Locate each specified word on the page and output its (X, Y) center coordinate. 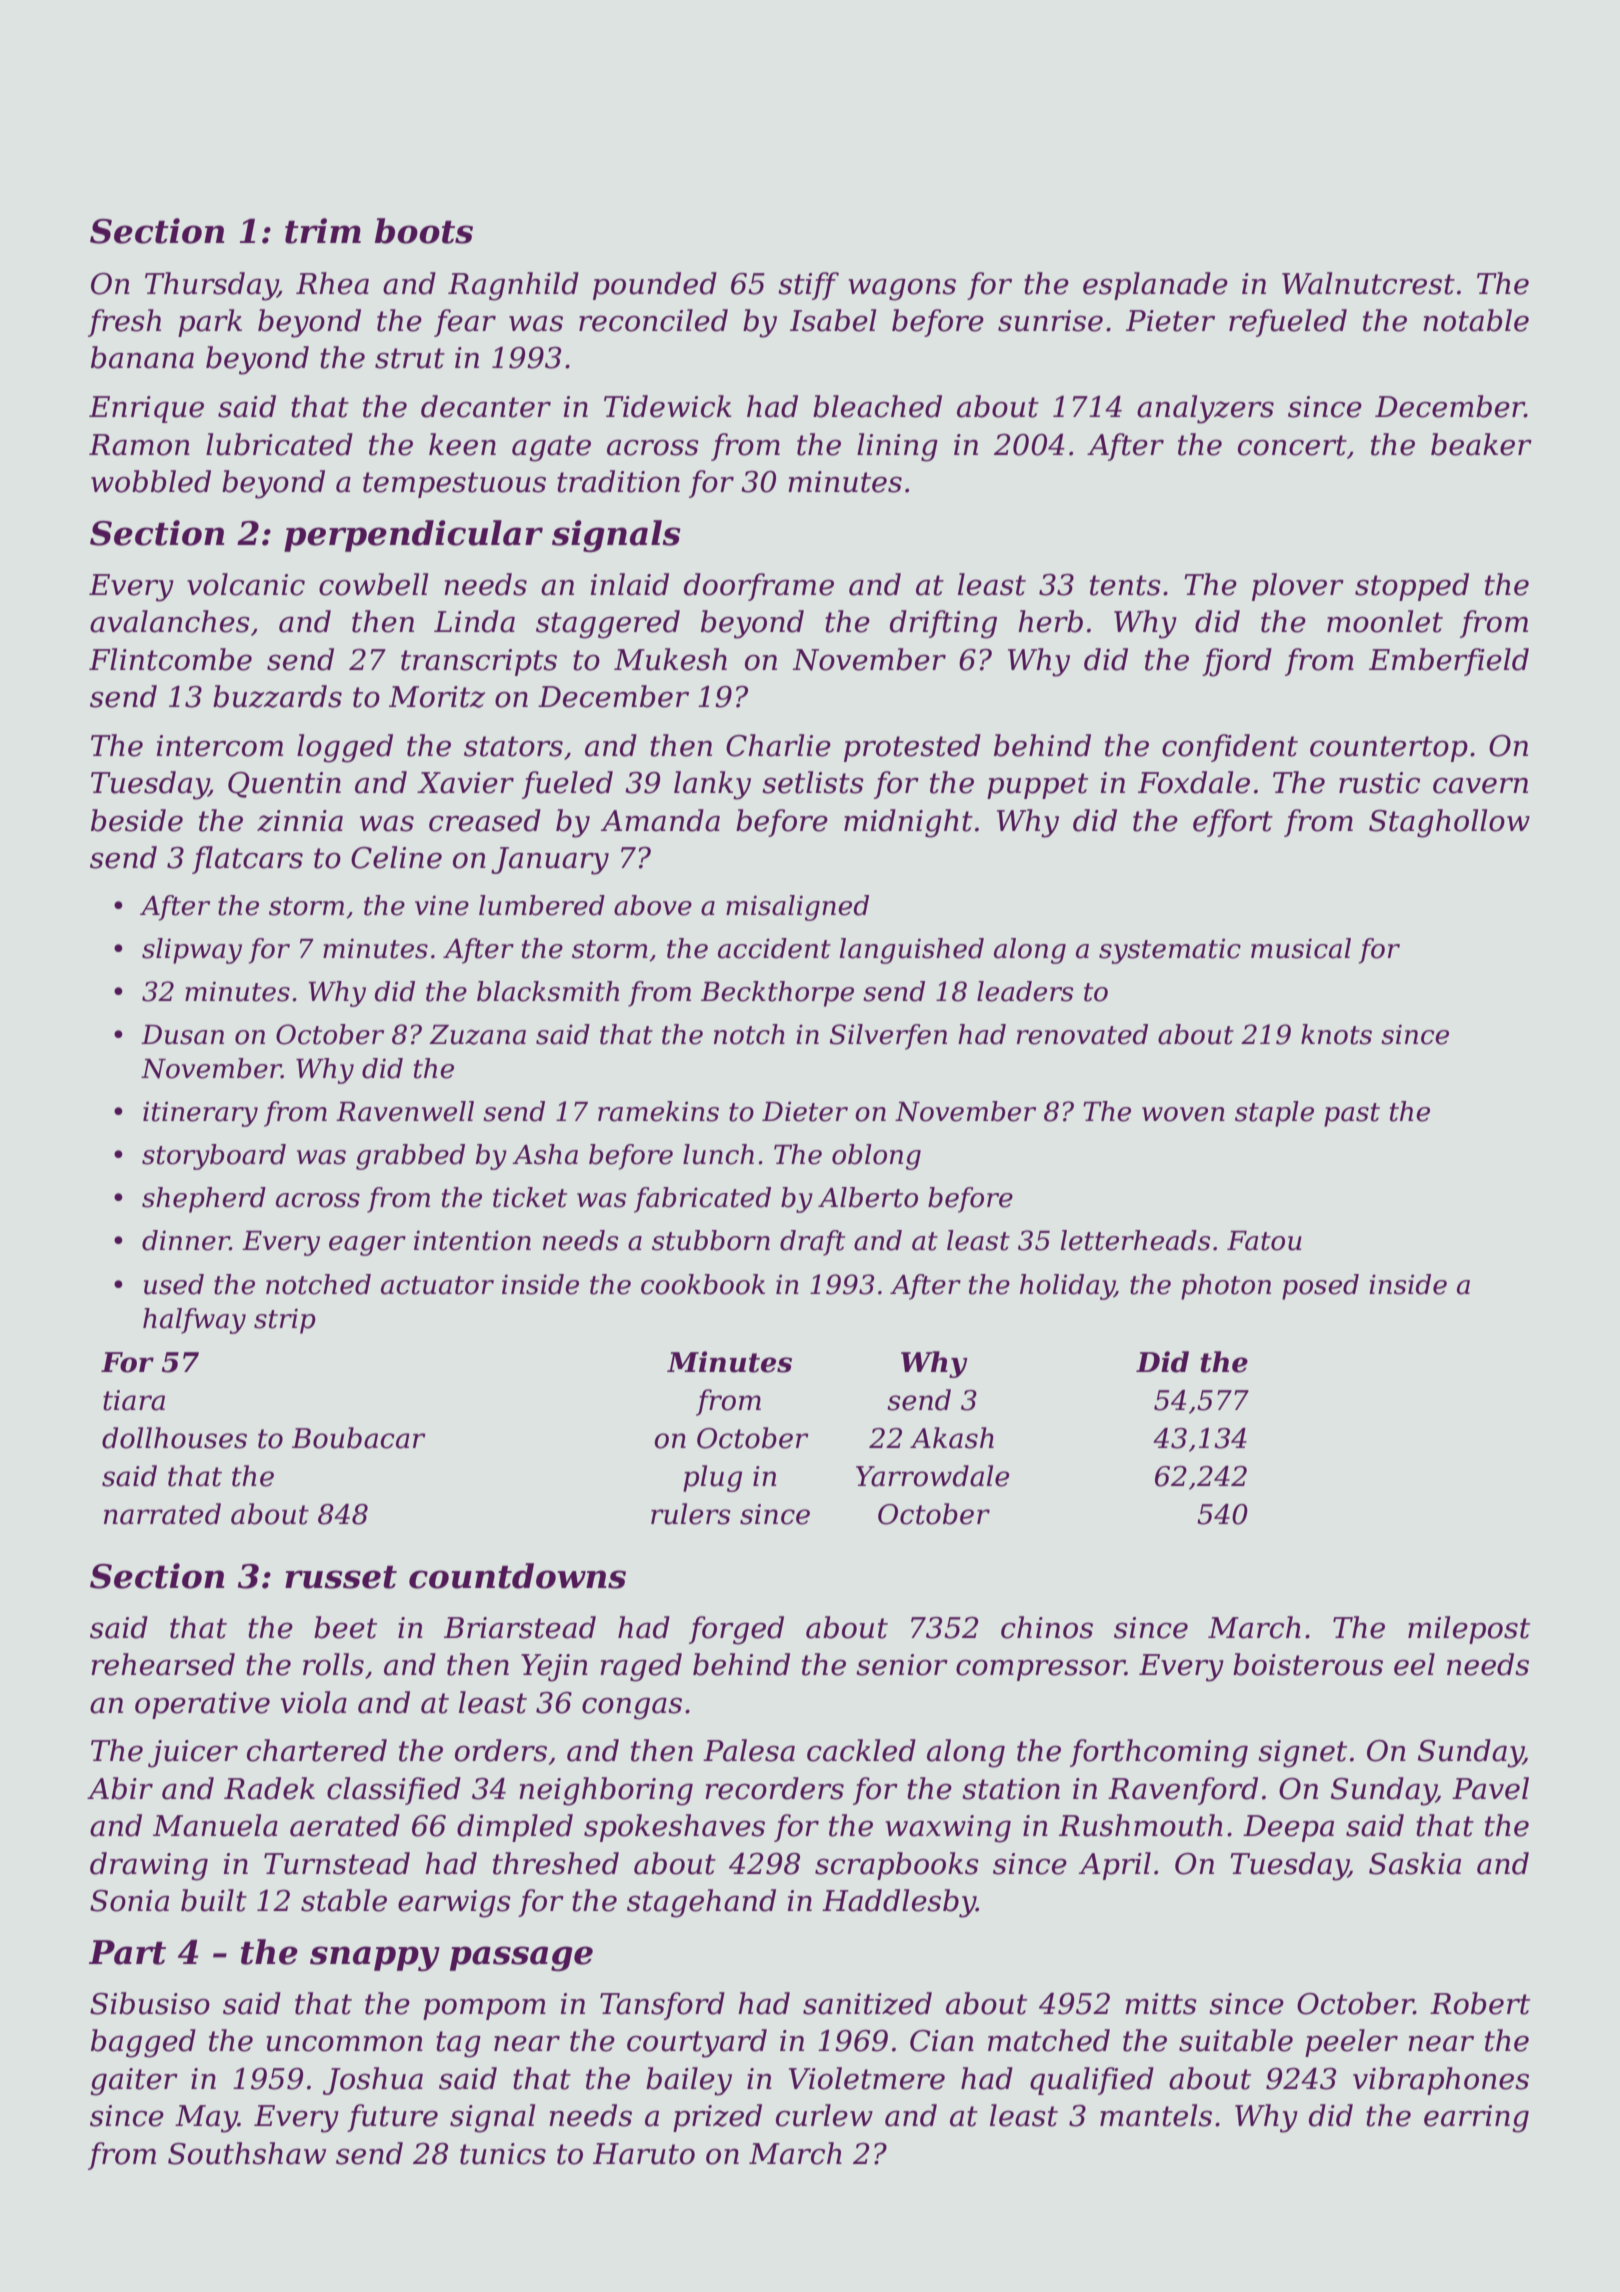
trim (323, 231)
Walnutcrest (1368, 283)
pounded (655, 286)
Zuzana (477, 1035)
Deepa (1288, 1828)
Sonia (129, 1901)
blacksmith (548, 991)
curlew (824, 2115)
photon (1226, 1287)
